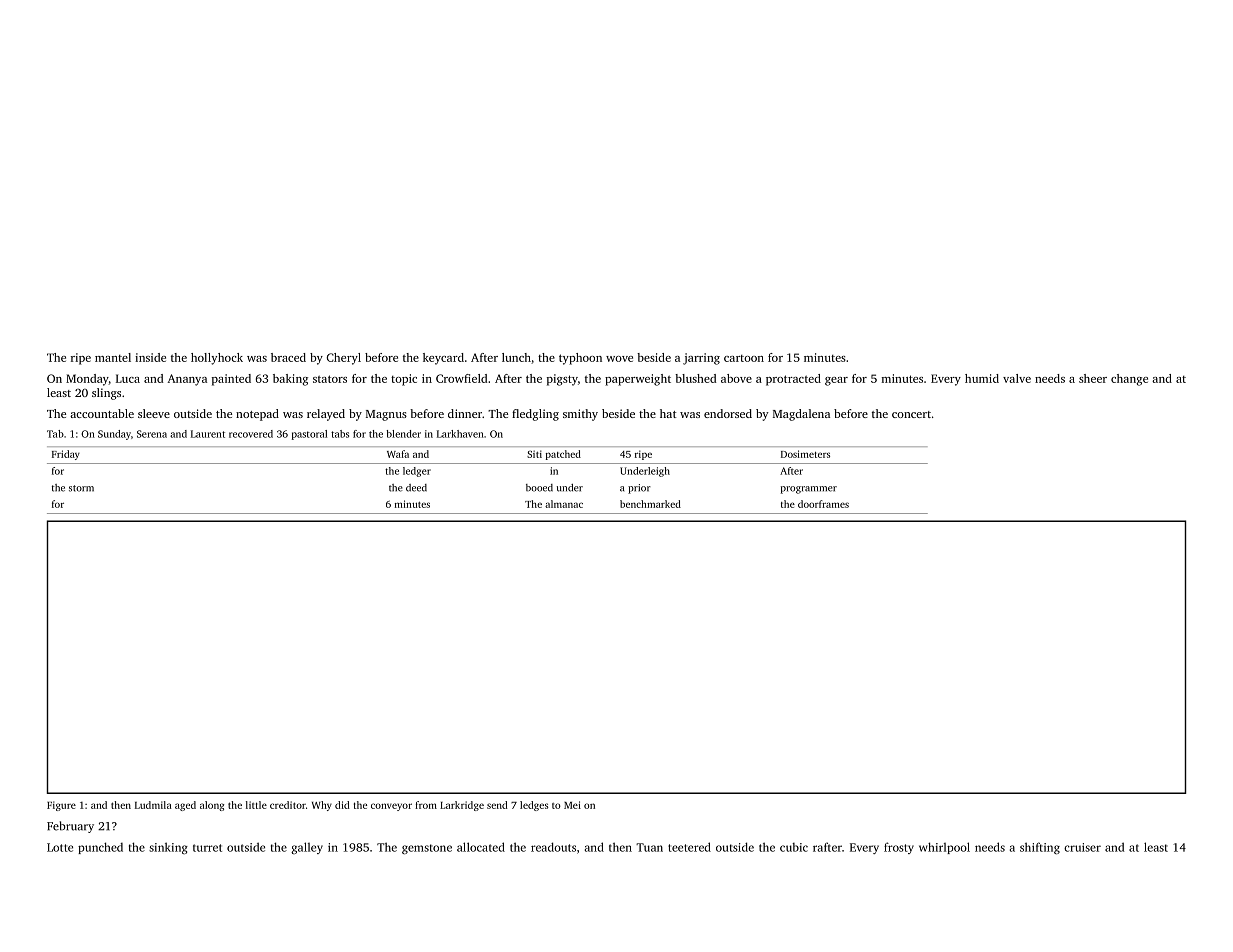 This document has width=1233, height=952. What do you see at coordinates (580, 359) in the document?
I see `typhoon` at bounding box center [580, 359].
